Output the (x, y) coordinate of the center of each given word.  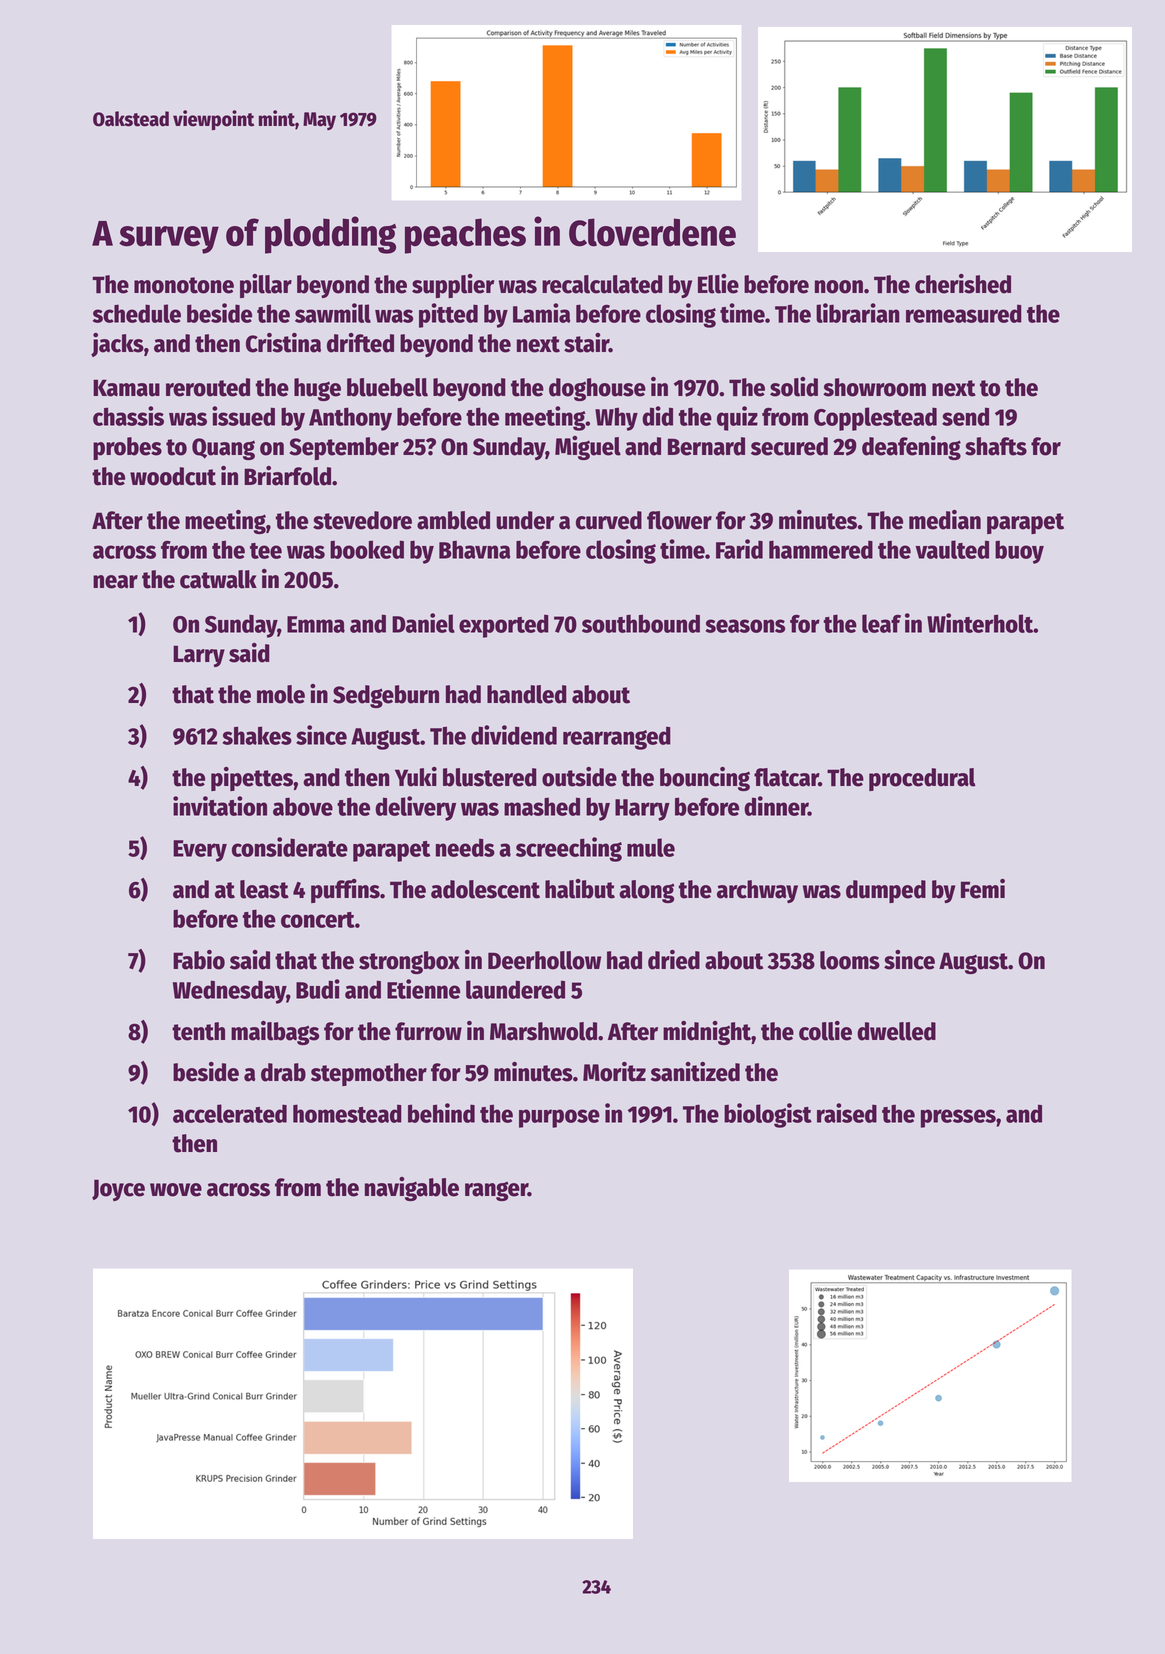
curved (609, 520)
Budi (318, 989)
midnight (707, 1033)
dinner (776, 806)
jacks (117, 345)
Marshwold (543, 1031)
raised (847, 1113)
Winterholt (980, 623)
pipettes (252, 779)
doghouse (597, 389)
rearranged (617, 738)
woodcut (173, 476)
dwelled (896, 1031)
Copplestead (875, 419)
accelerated (230, 1113)
